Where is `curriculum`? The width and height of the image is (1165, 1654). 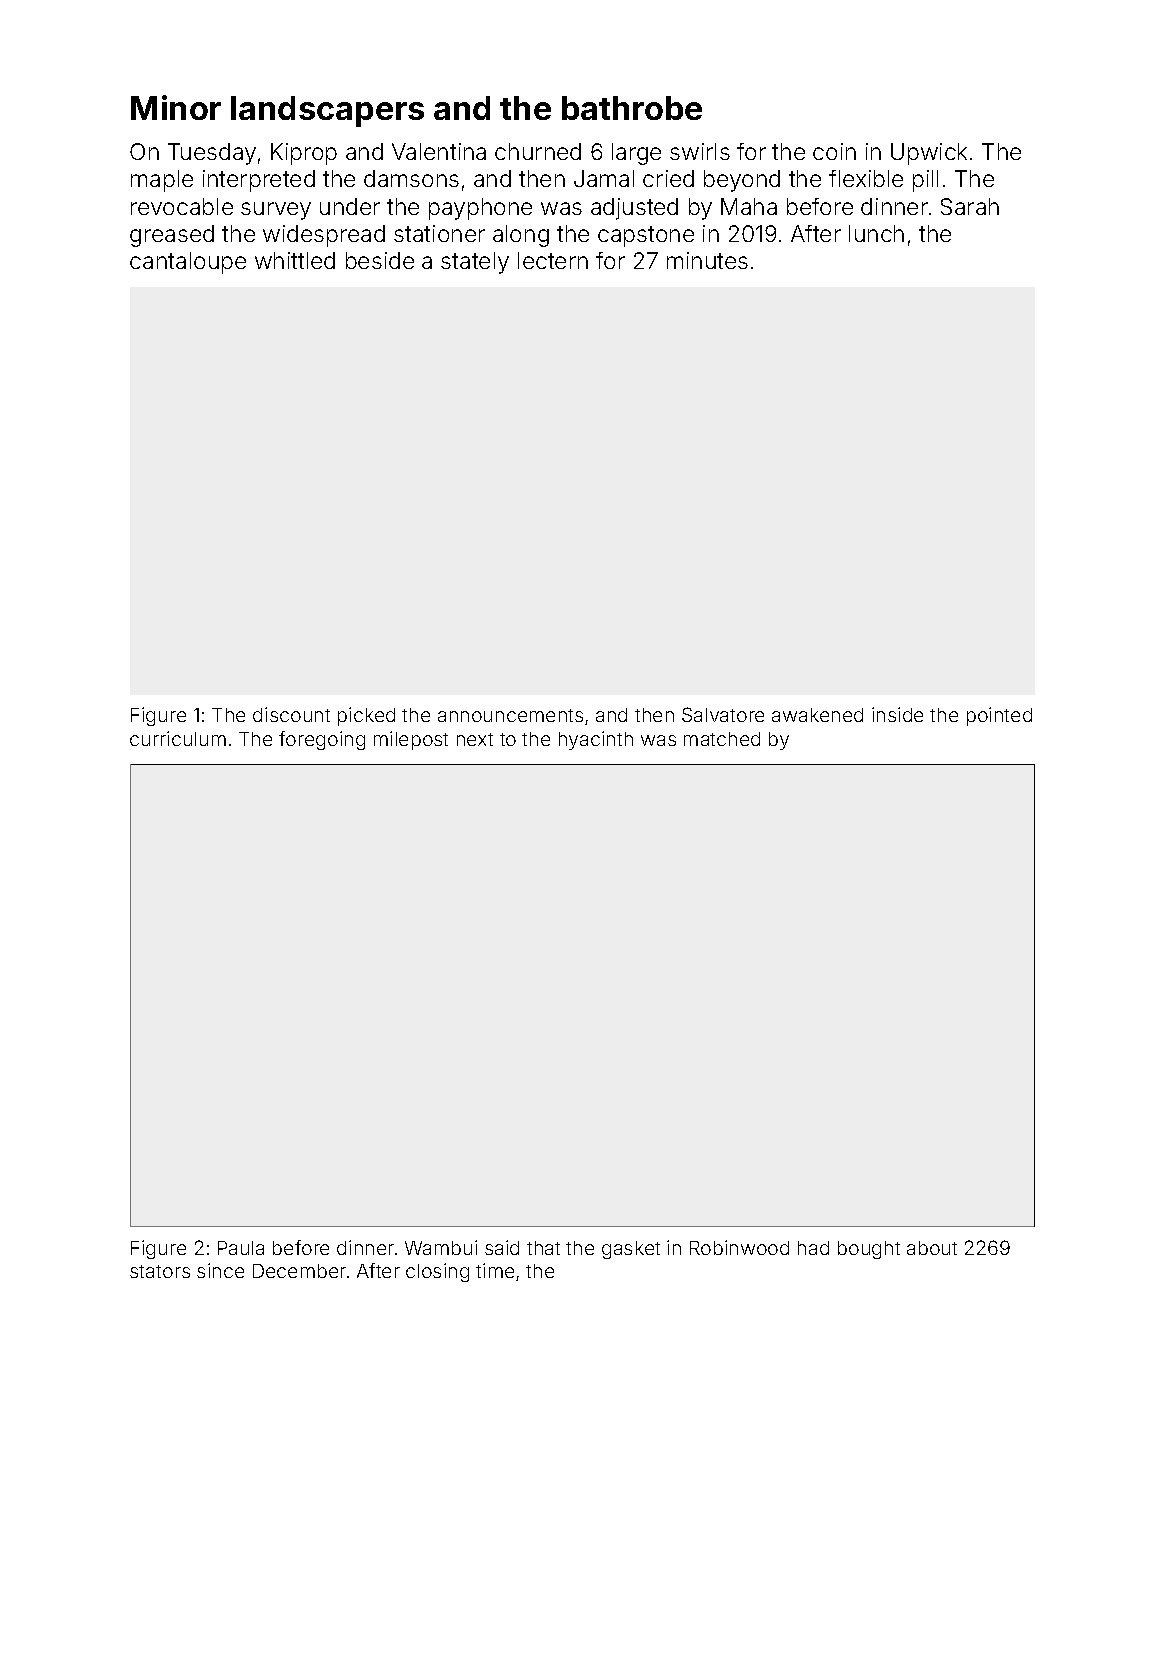
curriculum is located at coordinates (178, 738).
